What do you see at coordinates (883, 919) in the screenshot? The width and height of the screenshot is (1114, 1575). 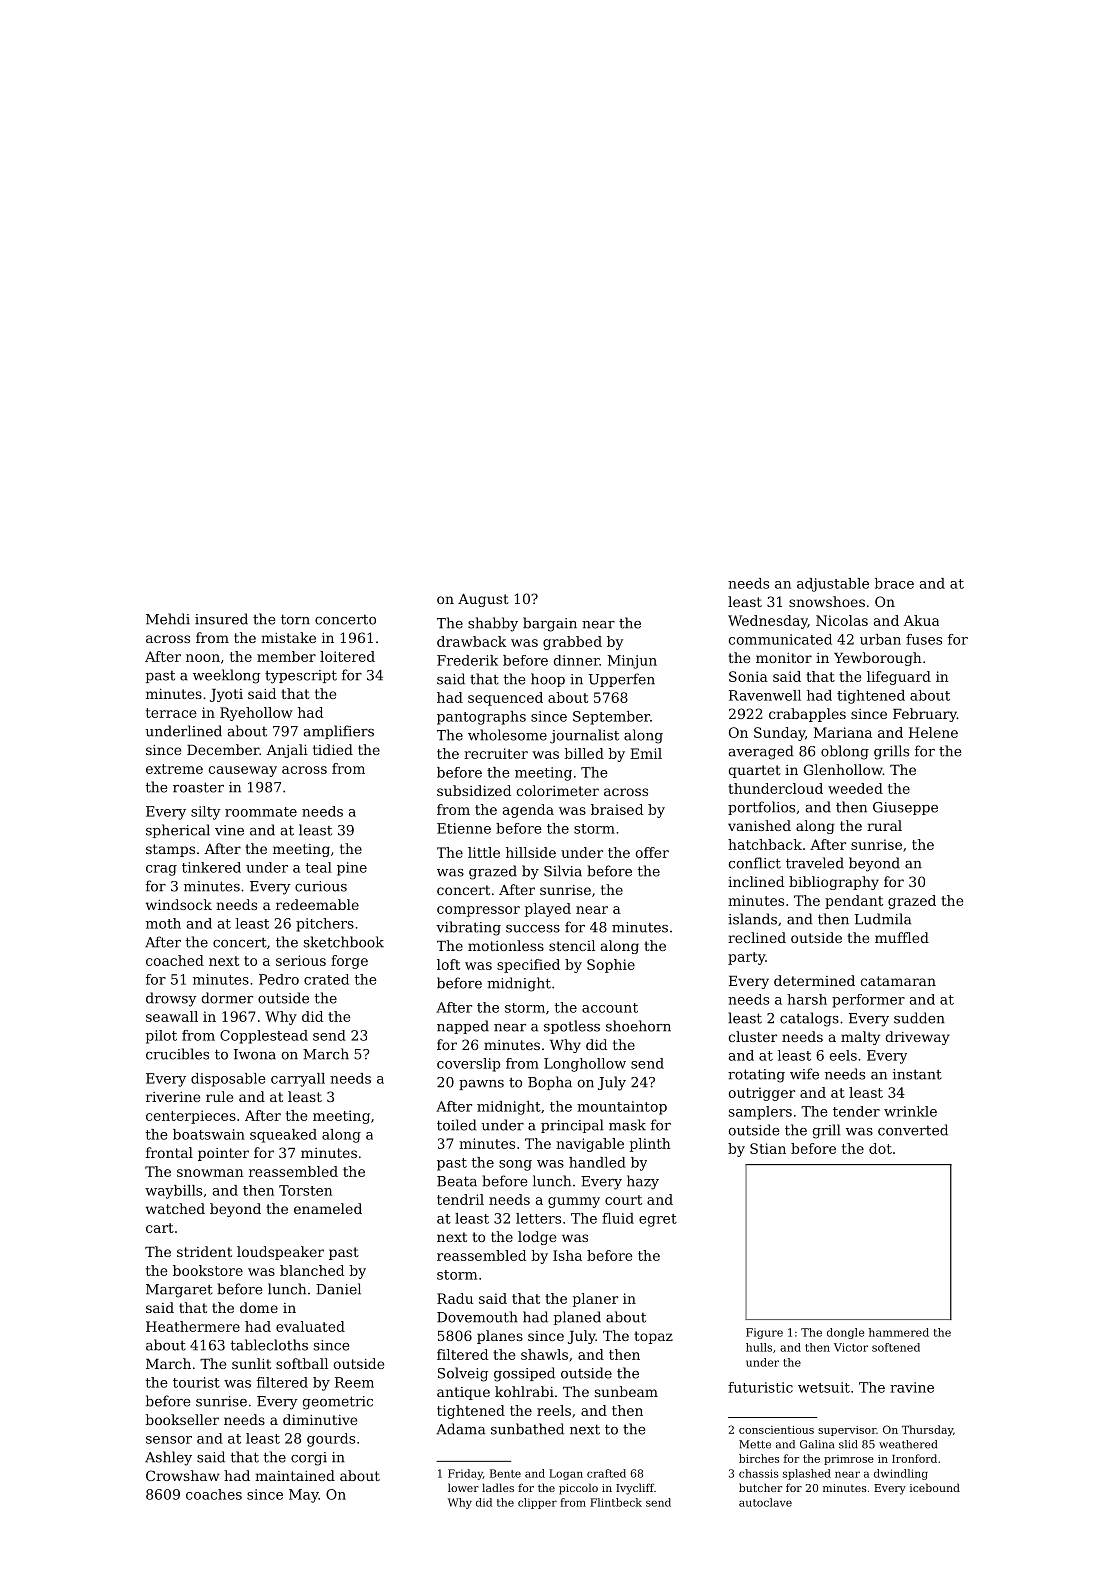 I see `Ludmila` at bounding box center [883, 919].
